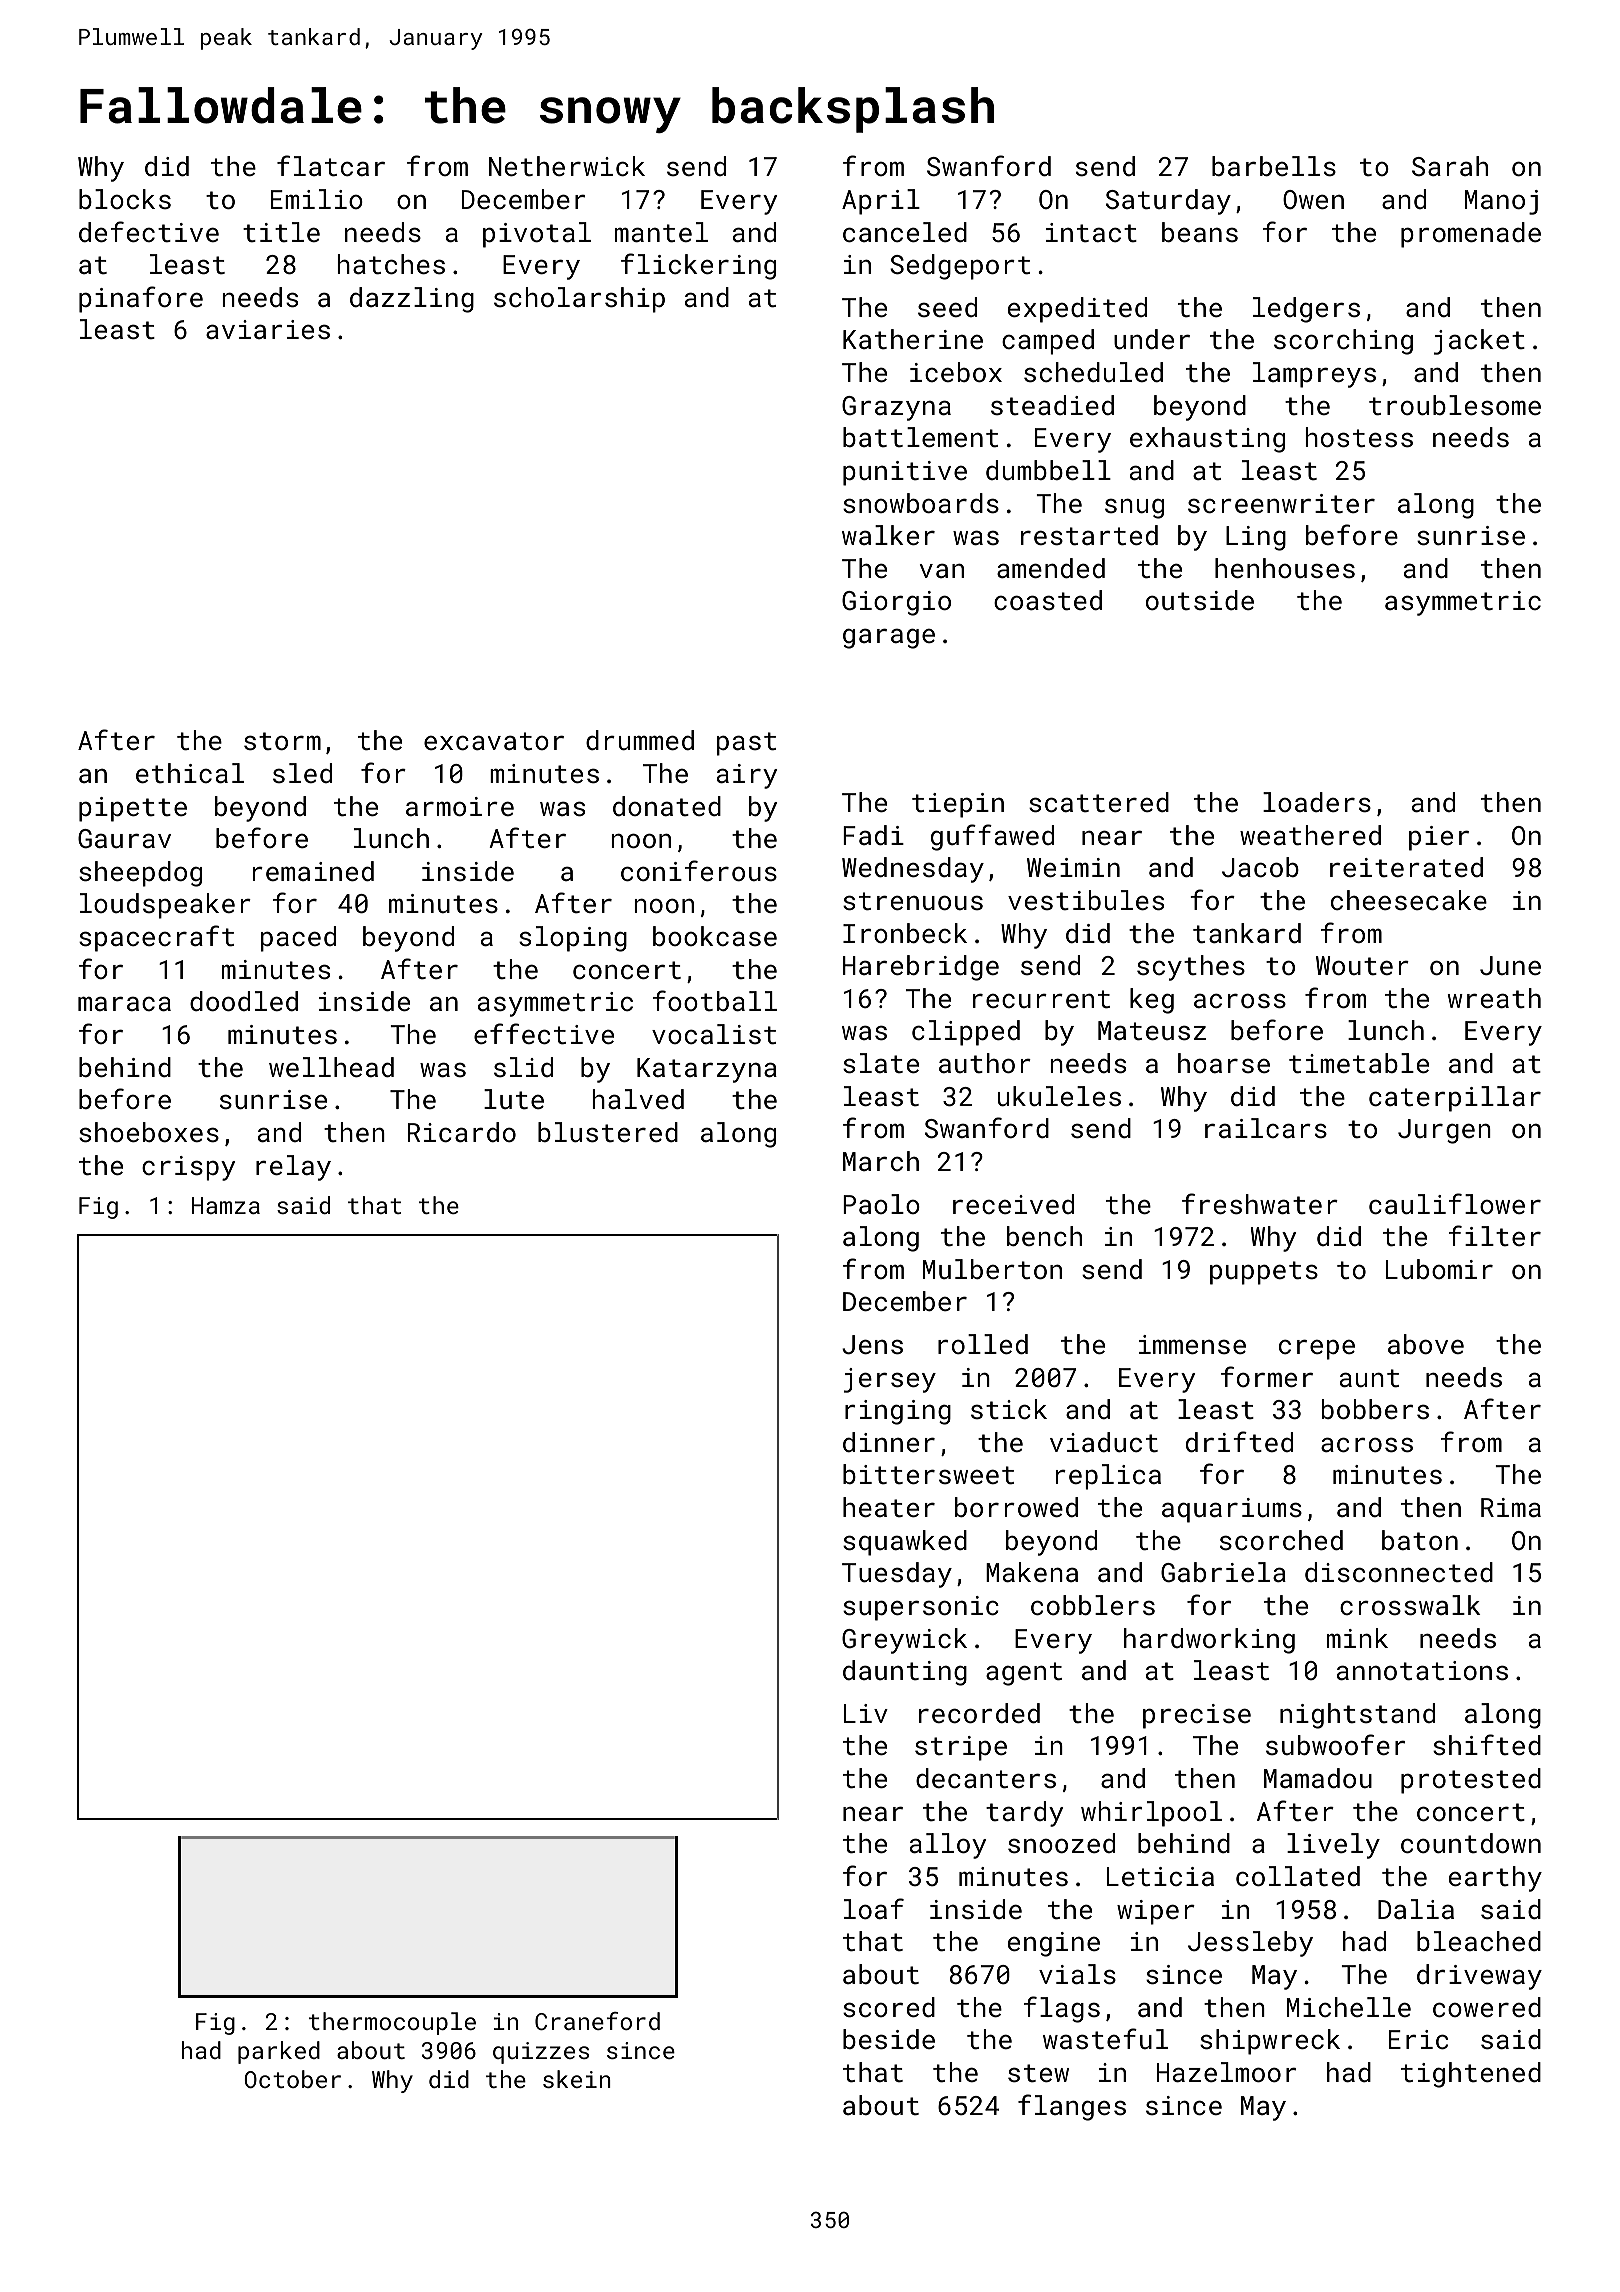 The height and width of the image is (2292, 1620). Describe the element at coordinates (579, 300) in the image. I see `scholarship` at that location.
